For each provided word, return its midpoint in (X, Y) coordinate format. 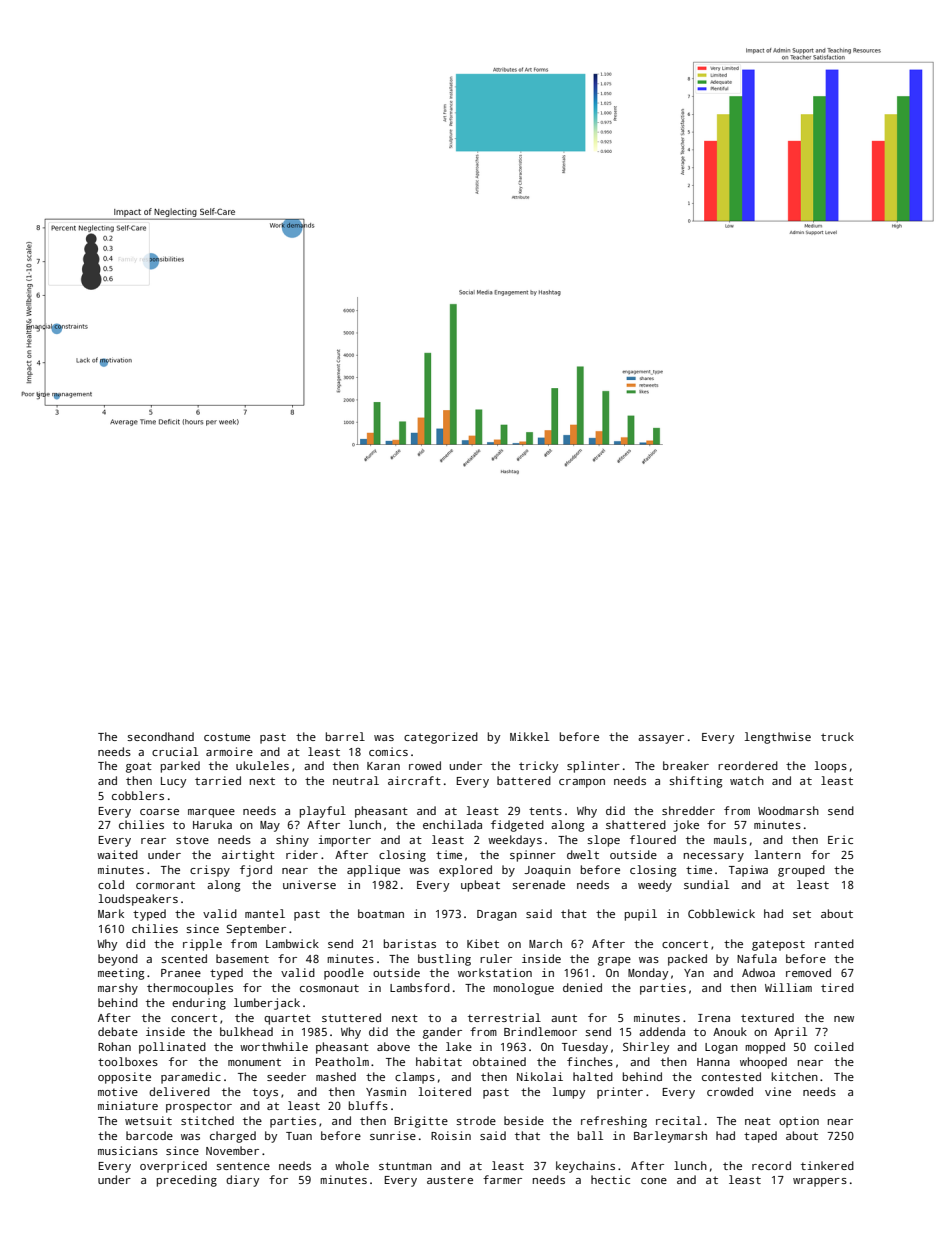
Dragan (497, 915)
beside (524, 1120)
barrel (345, 736)
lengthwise (777, 738)
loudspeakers (138, 900)
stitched (207, 1120)
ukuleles (262, 765)
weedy (655, 886)
